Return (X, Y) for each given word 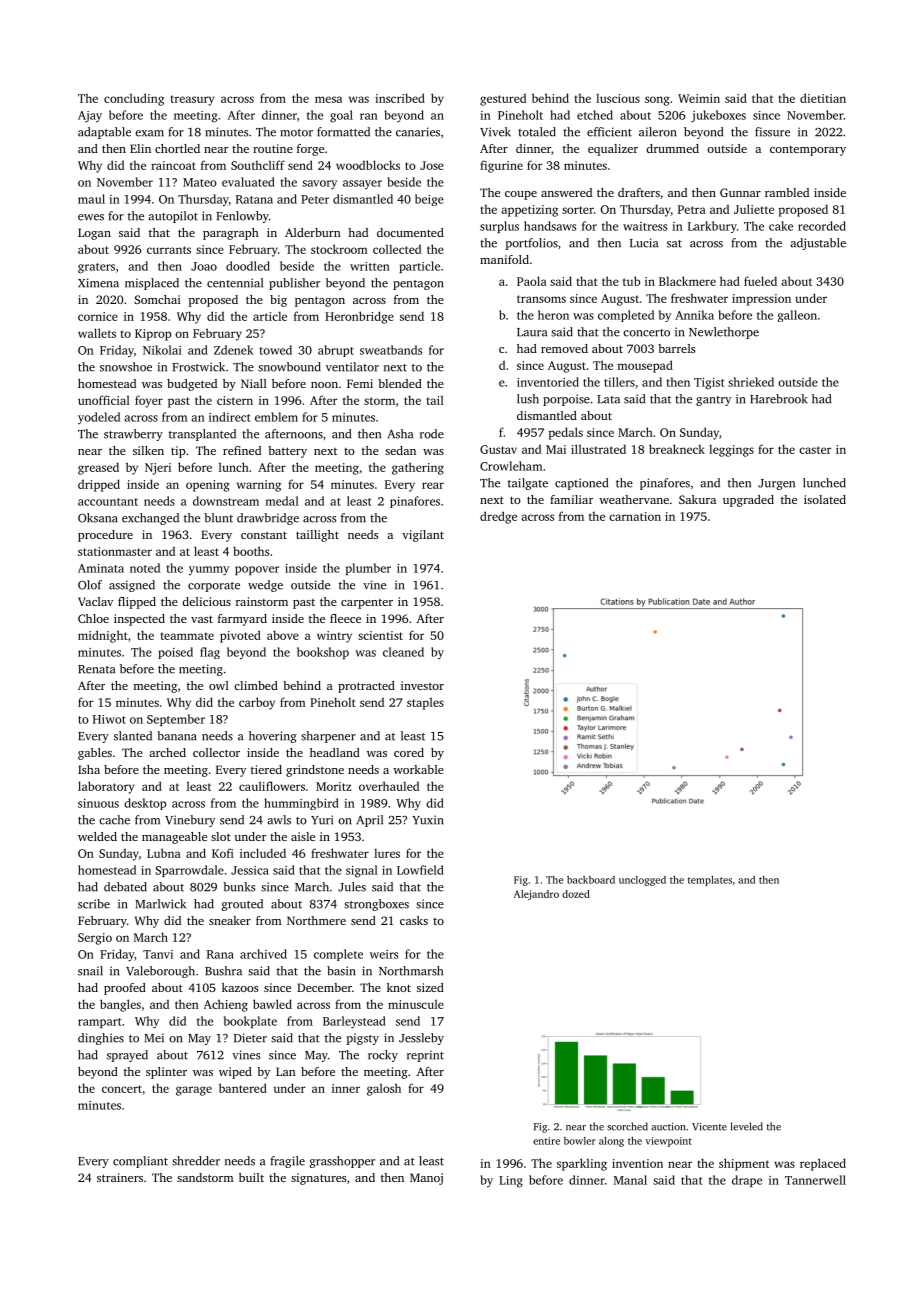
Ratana (254, 199)
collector (216, 752)
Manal (630, 1180)
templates (710, 881)
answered (566, 192)
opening (208, 486)
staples (425, 703)
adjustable (818, 244)
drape (747, 1181)
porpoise (566, 400)
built (251, 1177)
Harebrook (778, 399)
